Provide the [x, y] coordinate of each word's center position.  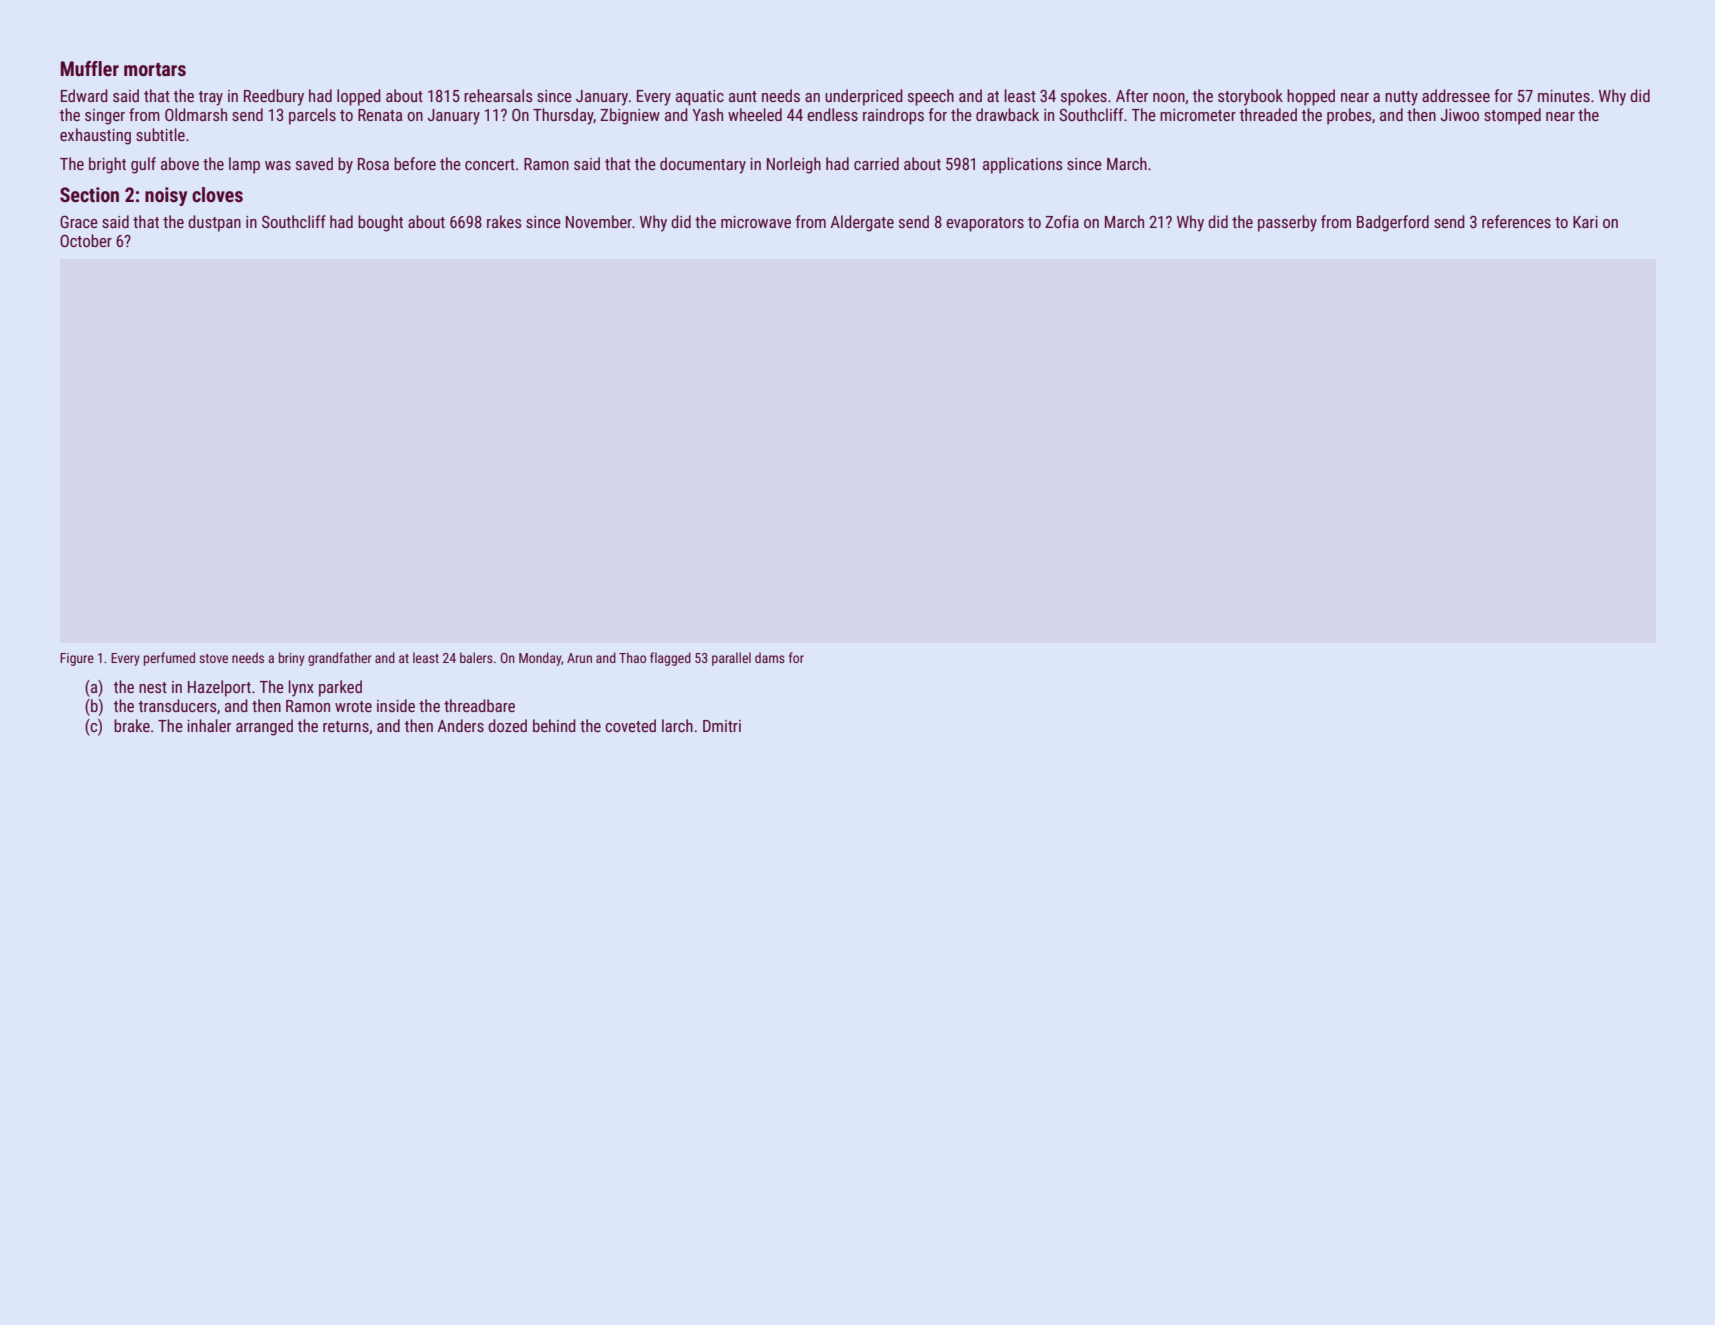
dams [770, 657]
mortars [155, 69]
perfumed [169, 659]
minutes [1564, 96]
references [1516, 221]
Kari [1585, 222]
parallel [731, 659]
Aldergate [862, 223]
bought [380, 223]
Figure [77, 659]
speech [931, 97]
